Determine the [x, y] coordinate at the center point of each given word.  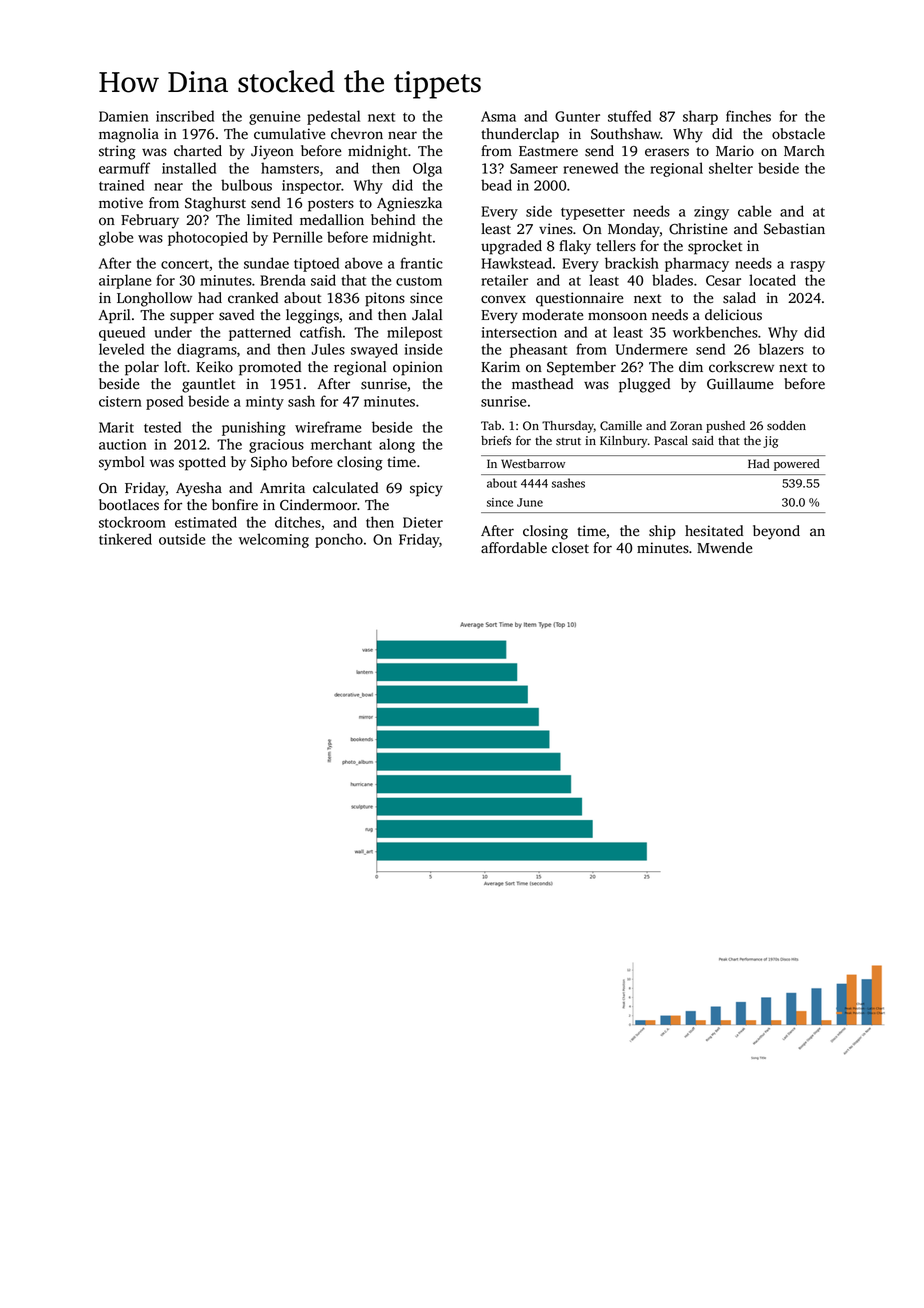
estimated [206, 522]
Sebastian [794, 229]
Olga [427, 169]
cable [754, 211]
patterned [260, 333]
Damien [124, 116]
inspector [311, 187]
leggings [312, 316]
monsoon [617, 316]
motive [121, 202]
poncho [339, 540]
